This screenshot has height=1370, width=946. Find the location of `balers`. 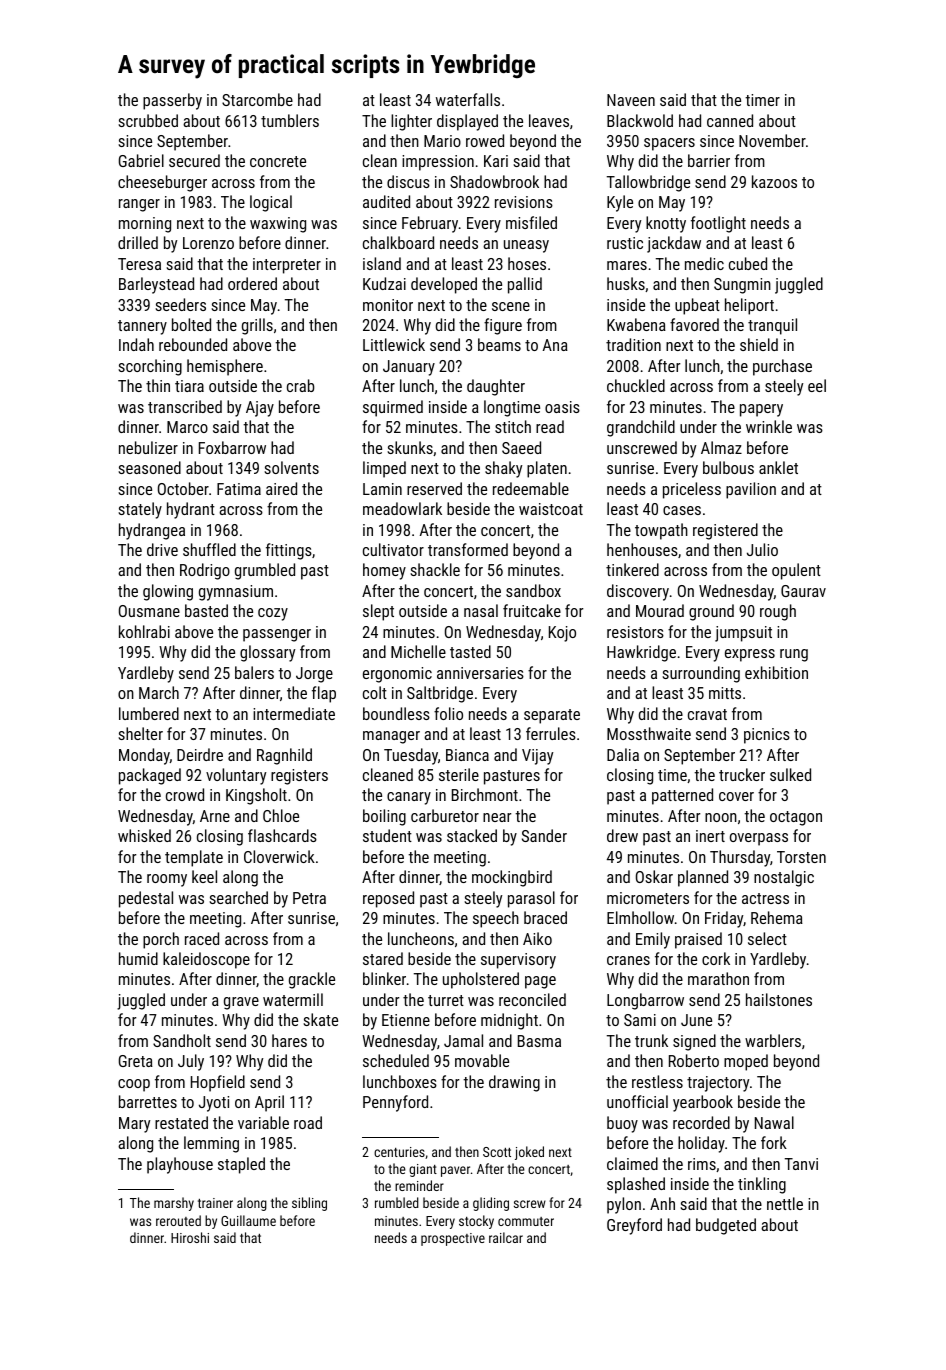

balers is located at coordinates (254, 672).
